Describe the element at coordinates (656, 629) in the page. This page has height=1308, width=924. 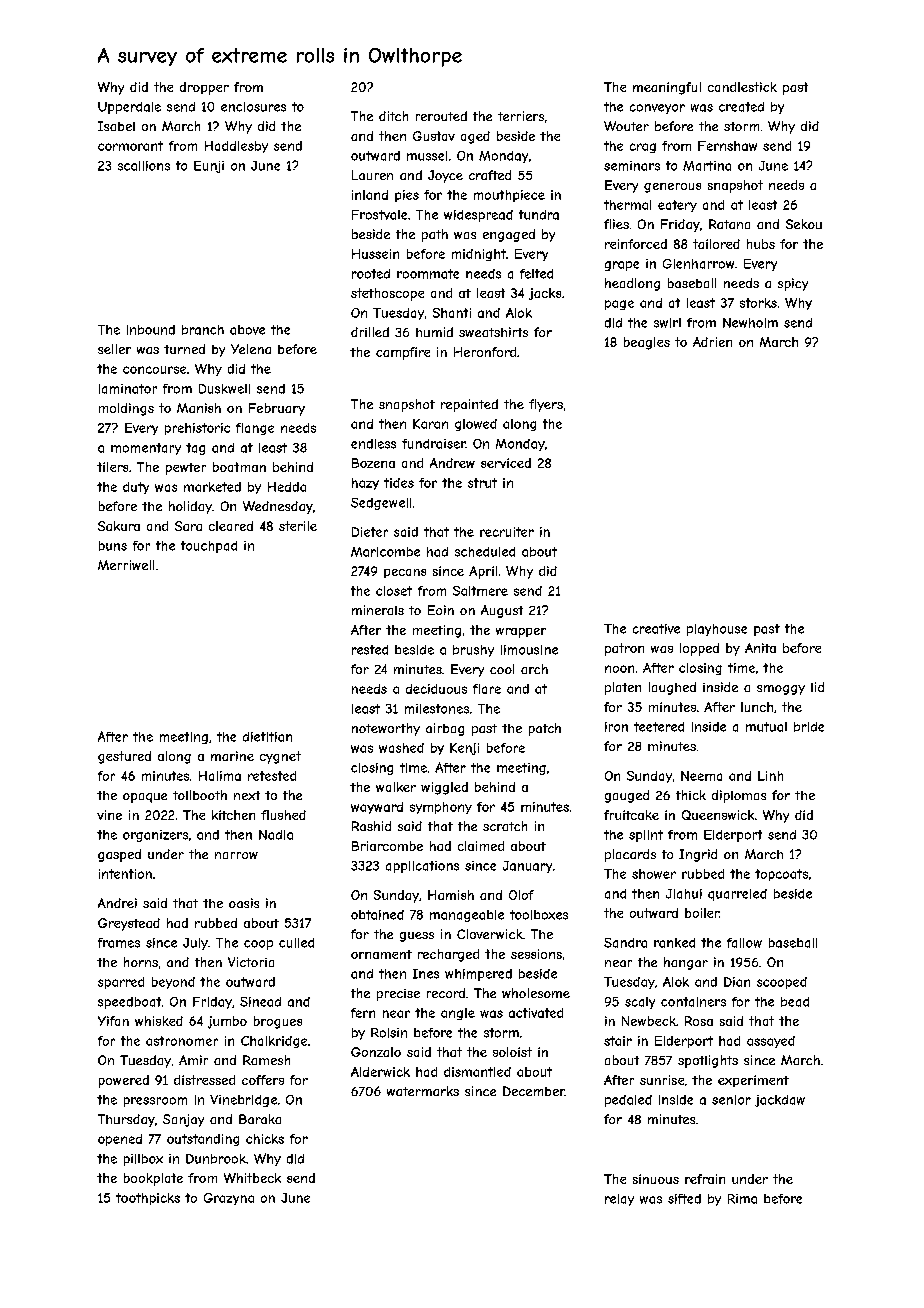
I see `creative` at that location.
